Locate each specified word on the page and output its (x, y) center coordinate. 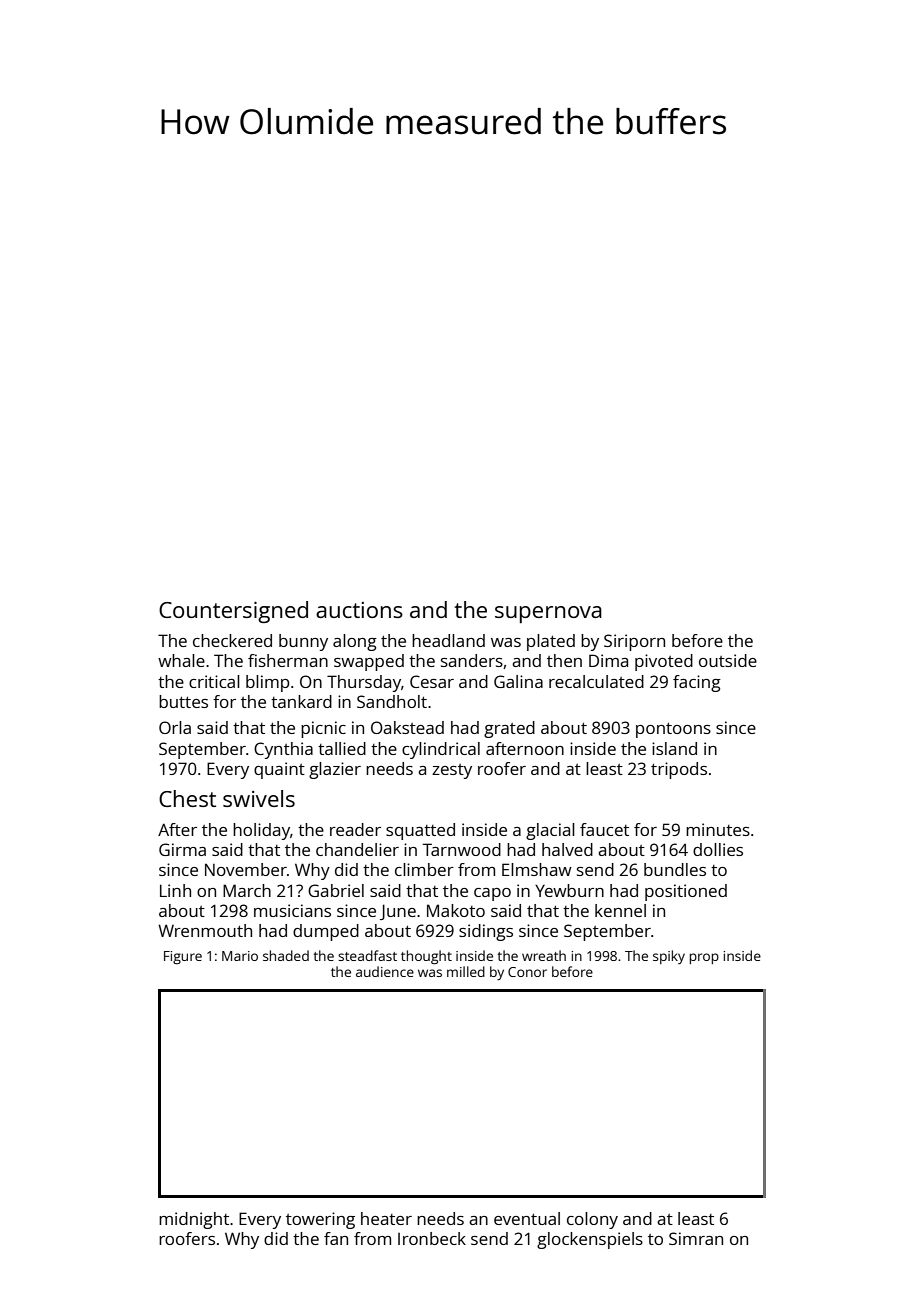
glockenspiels (590, 1240)
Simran (696, 1238)
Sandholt (392, 701)
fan (336, 1238)
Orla (175, 727)
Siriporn (634, 642)
